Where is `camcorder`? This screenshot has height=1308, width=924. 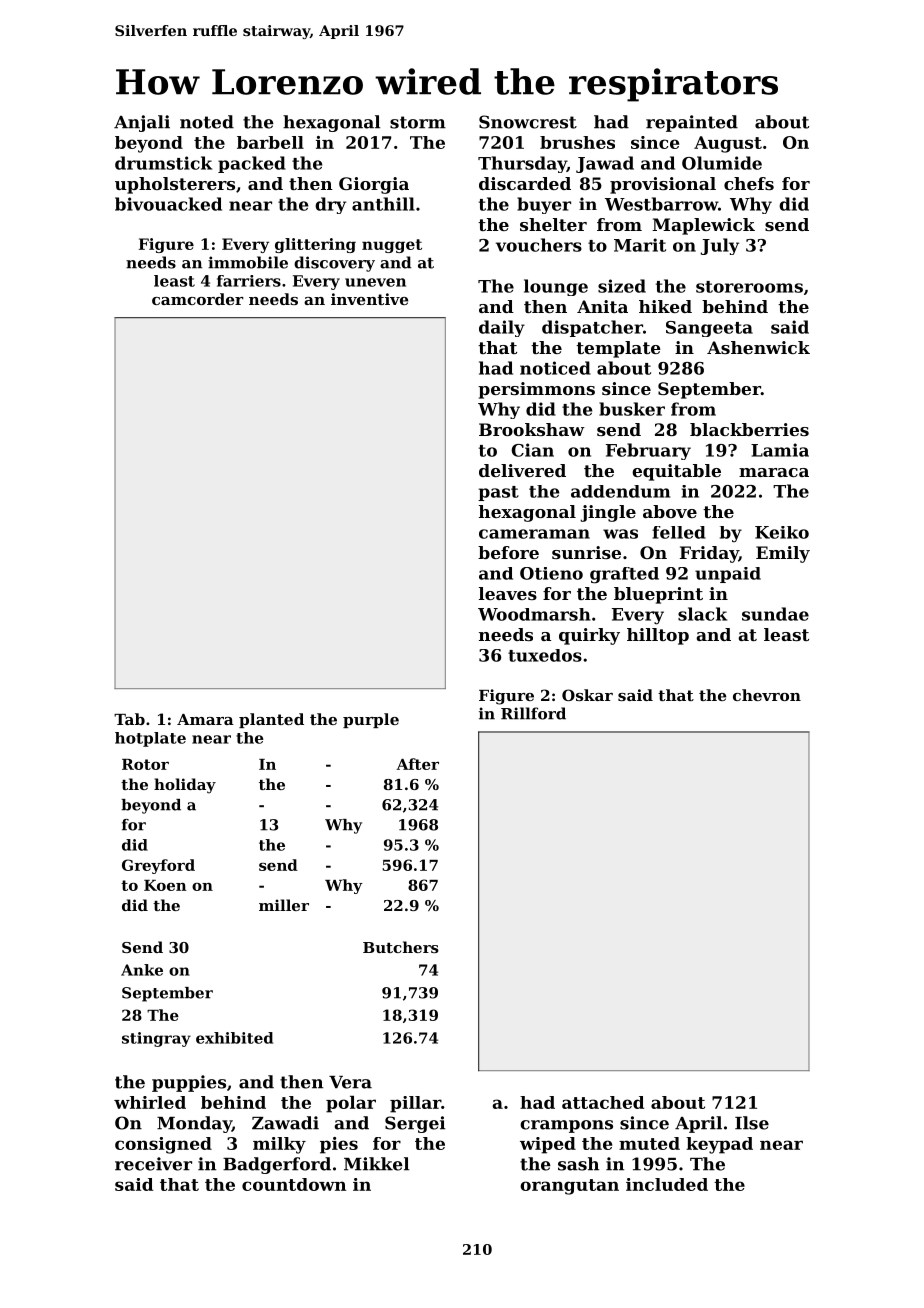 camcorder is located at coordinates (198, 299).
